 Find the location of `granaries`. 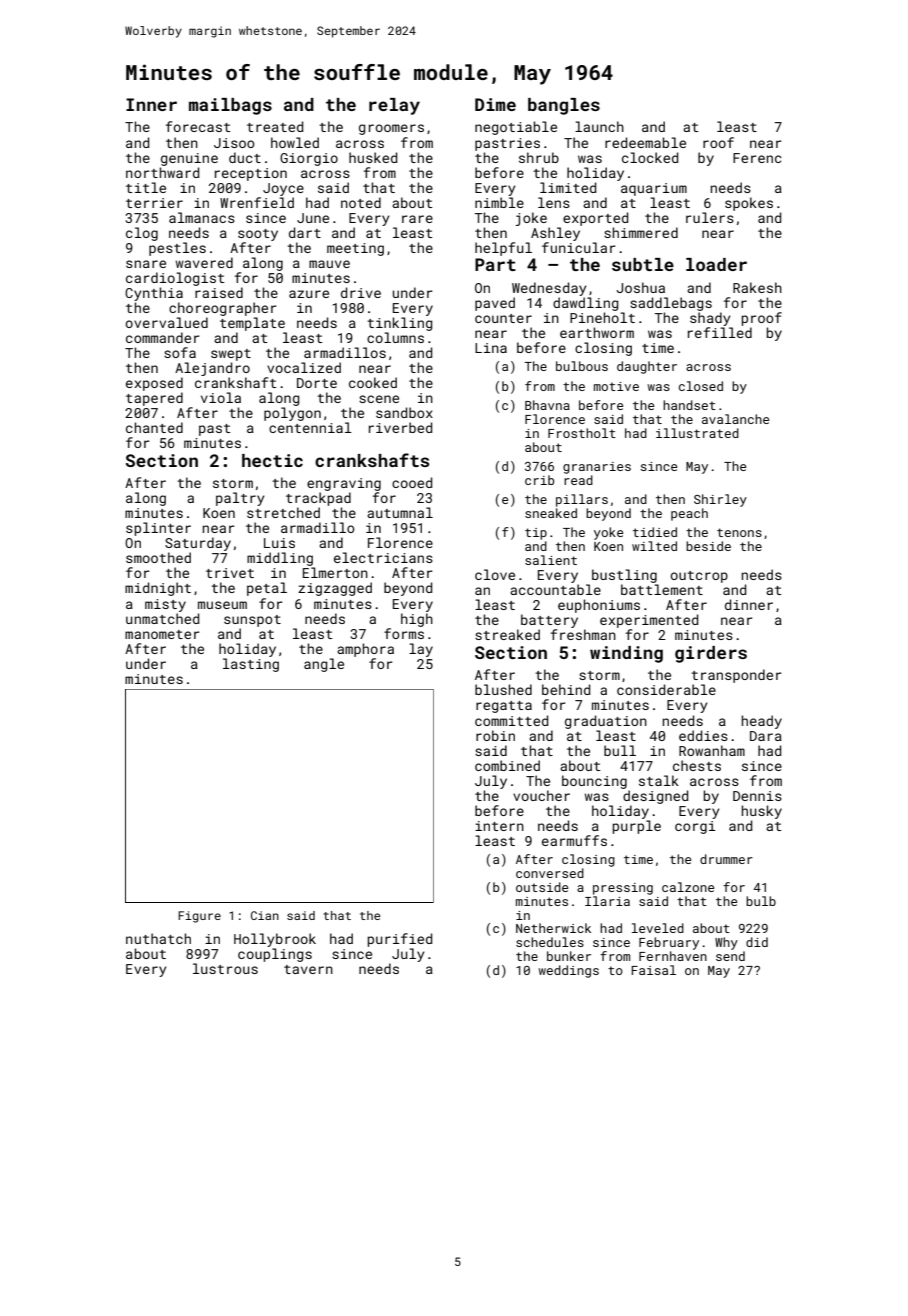

granaries is located at coordinates (597, 468).
